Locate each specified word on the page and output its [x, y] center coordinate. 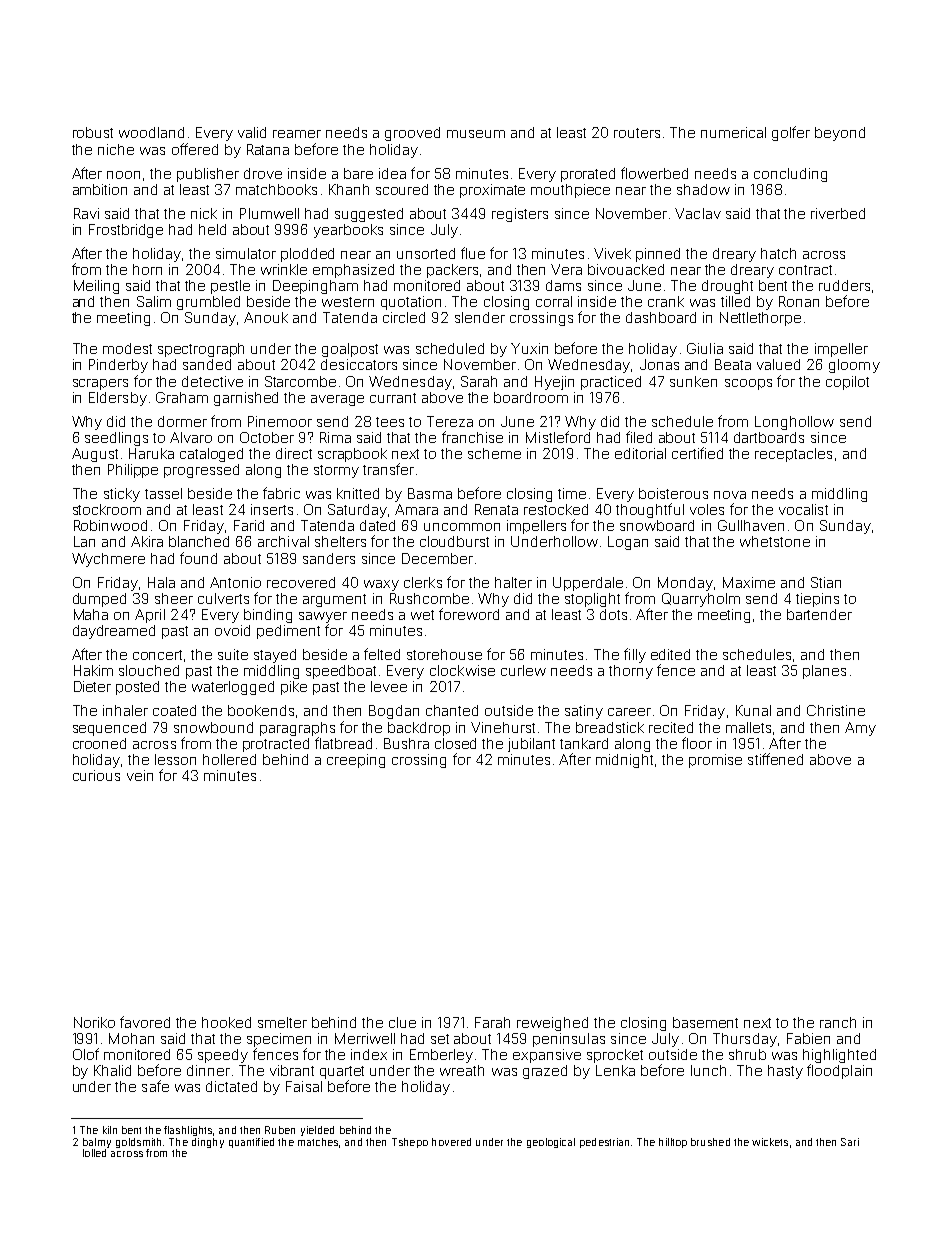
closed [455, 743]
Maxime [749, 582]
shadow [703, 189]
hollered [229, 759]
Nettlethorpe [760, 319]
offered [195, 149]
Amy [860, 729]
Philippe [133, 471]
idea [392, 173]
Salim [154, 301]
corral [554, 301]
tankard [584, 743]
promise [715, 761]
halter [513, 582]
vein [140, 775]
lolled [94, 1153]
